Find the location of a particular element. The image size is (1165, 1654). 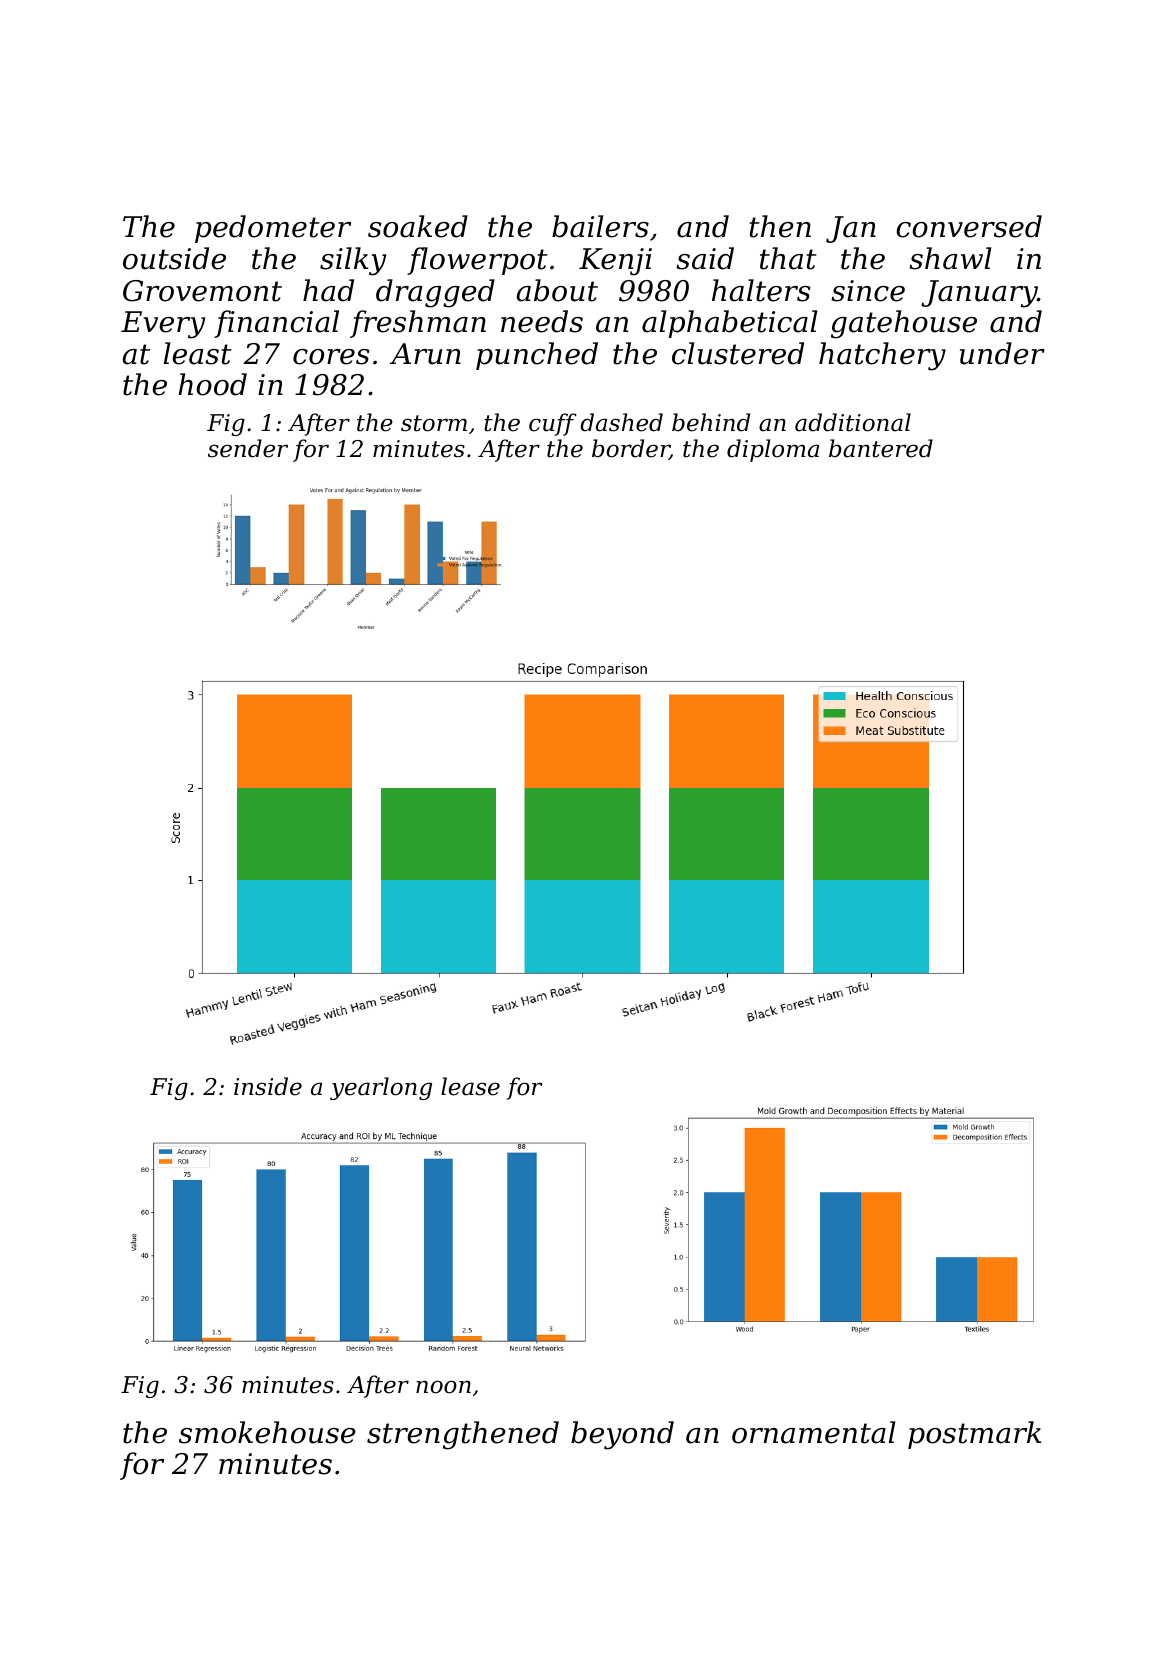

inside is located at coordinates (268, 1086).
